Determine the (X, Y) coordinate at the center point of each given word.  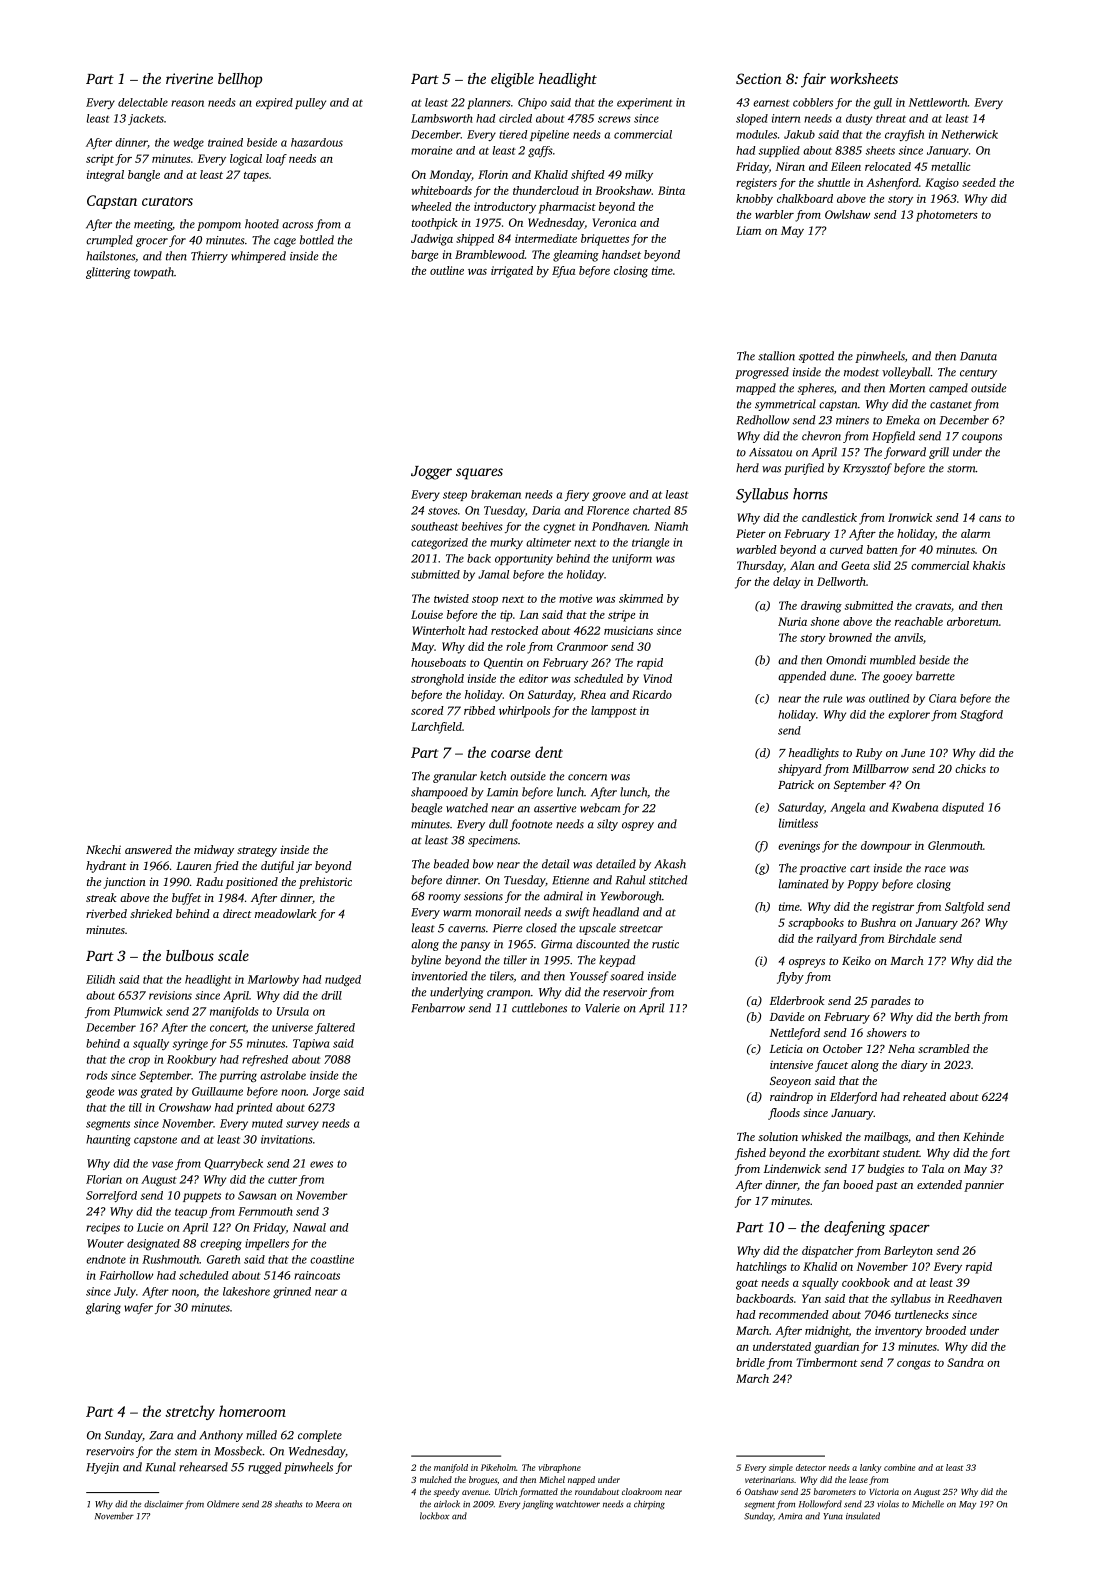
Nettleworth (938, 102)
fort (1000, 1154)
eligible (512, 80)
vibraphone (559, 1468)
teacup (191, 1213)
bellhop (240, 80)
